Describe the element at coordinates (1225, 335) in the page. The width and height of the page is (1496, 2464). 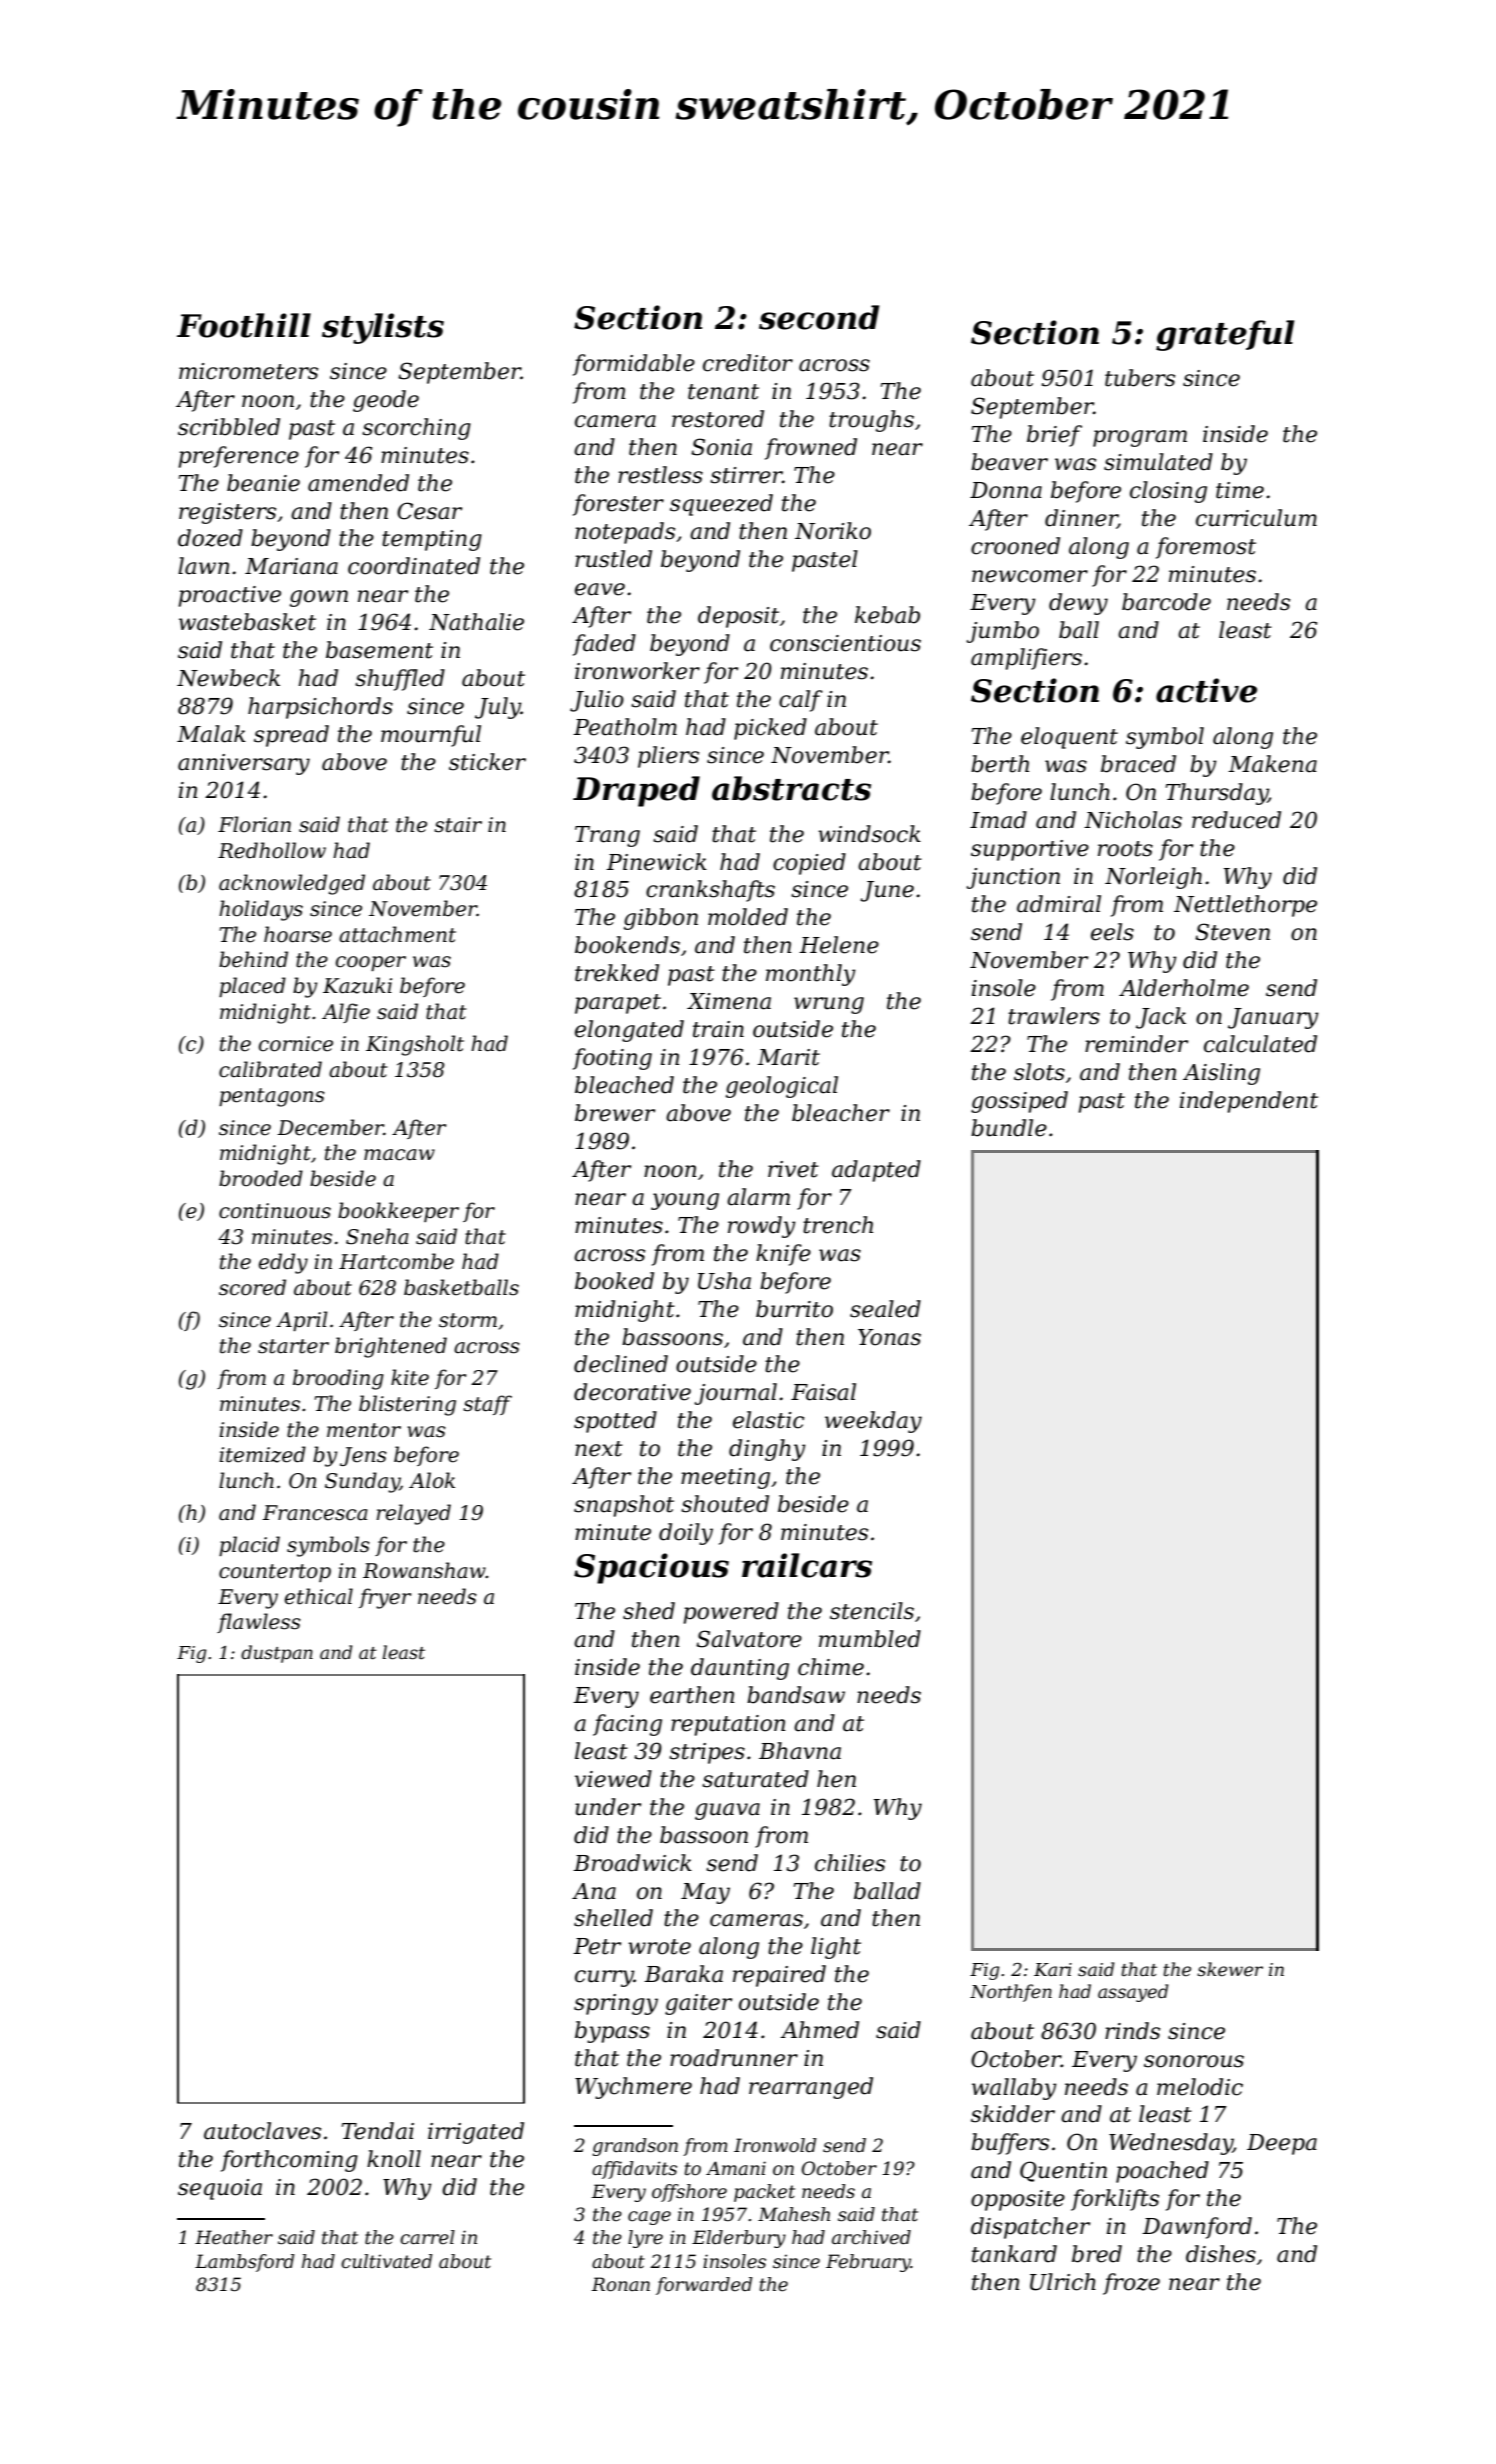
I see `grateful` at that location.
